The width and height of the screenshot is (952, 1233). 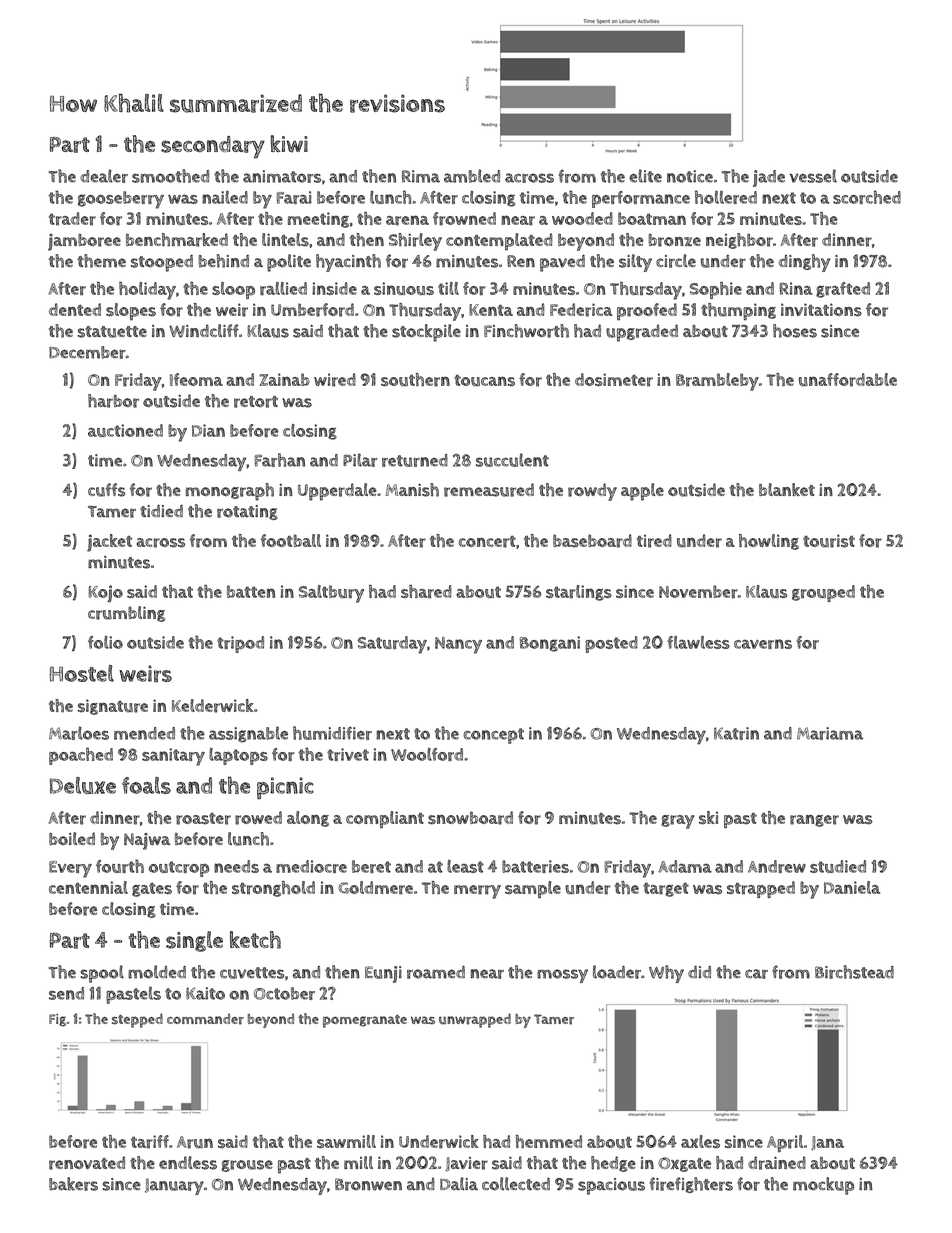 What do you see at coordinates (101, 261) in the screenshot?
I see `theme` at bounding box center [101, 261].
